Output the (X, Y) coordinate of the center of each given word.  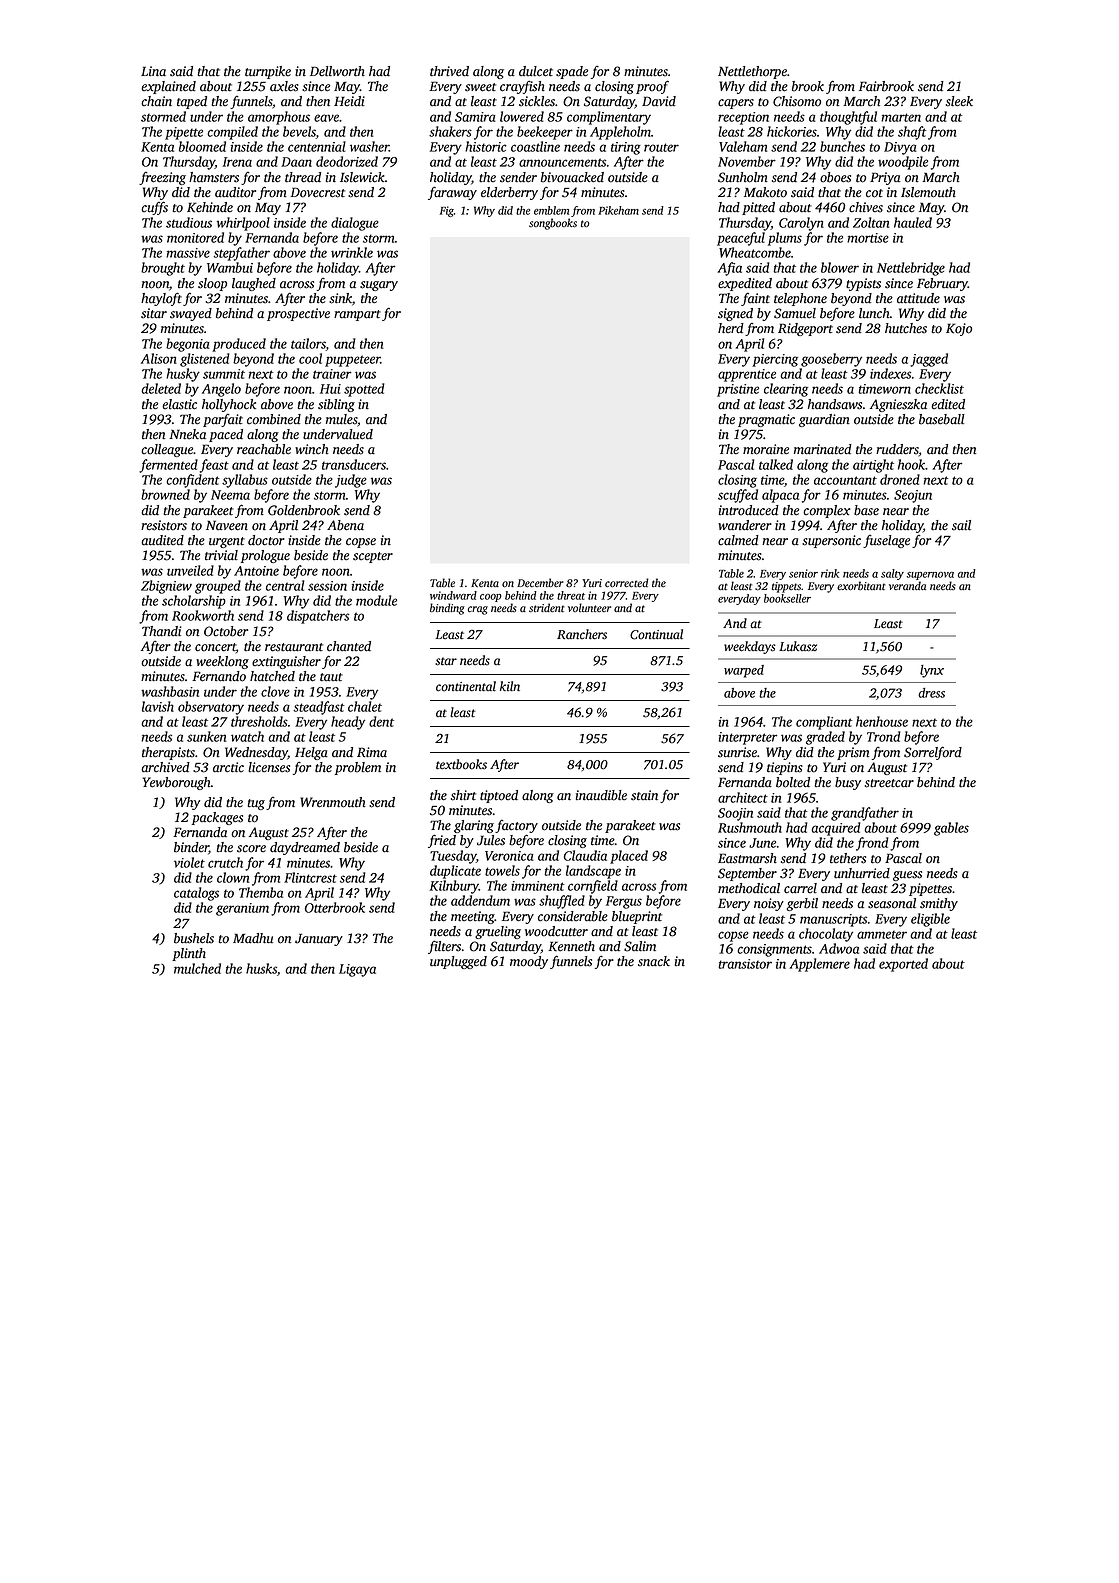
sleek (959, 101)
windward (453, 595)
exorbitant (861, 586)
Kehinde (210, 207)
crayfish (522, 87)
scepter (373, 557)
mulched (197, 968)
